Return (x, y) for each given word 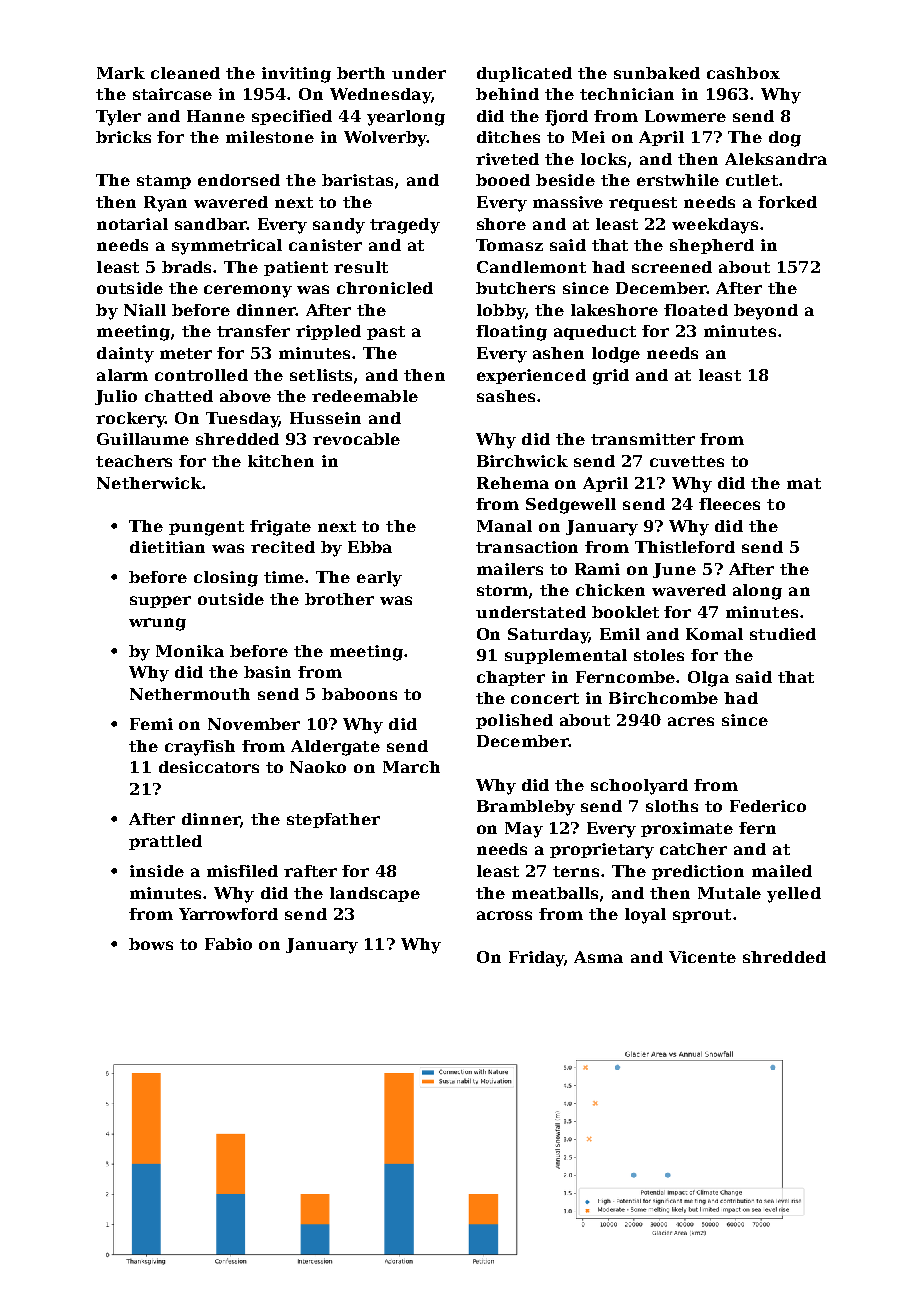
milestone (270, 137)
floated (696, 310)
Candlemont (531, 267)
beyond (766, 312)
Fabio (228, 944)
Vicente (702, 957)
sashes (506, 396)
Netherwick (149, 483)
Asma (598, 957)
